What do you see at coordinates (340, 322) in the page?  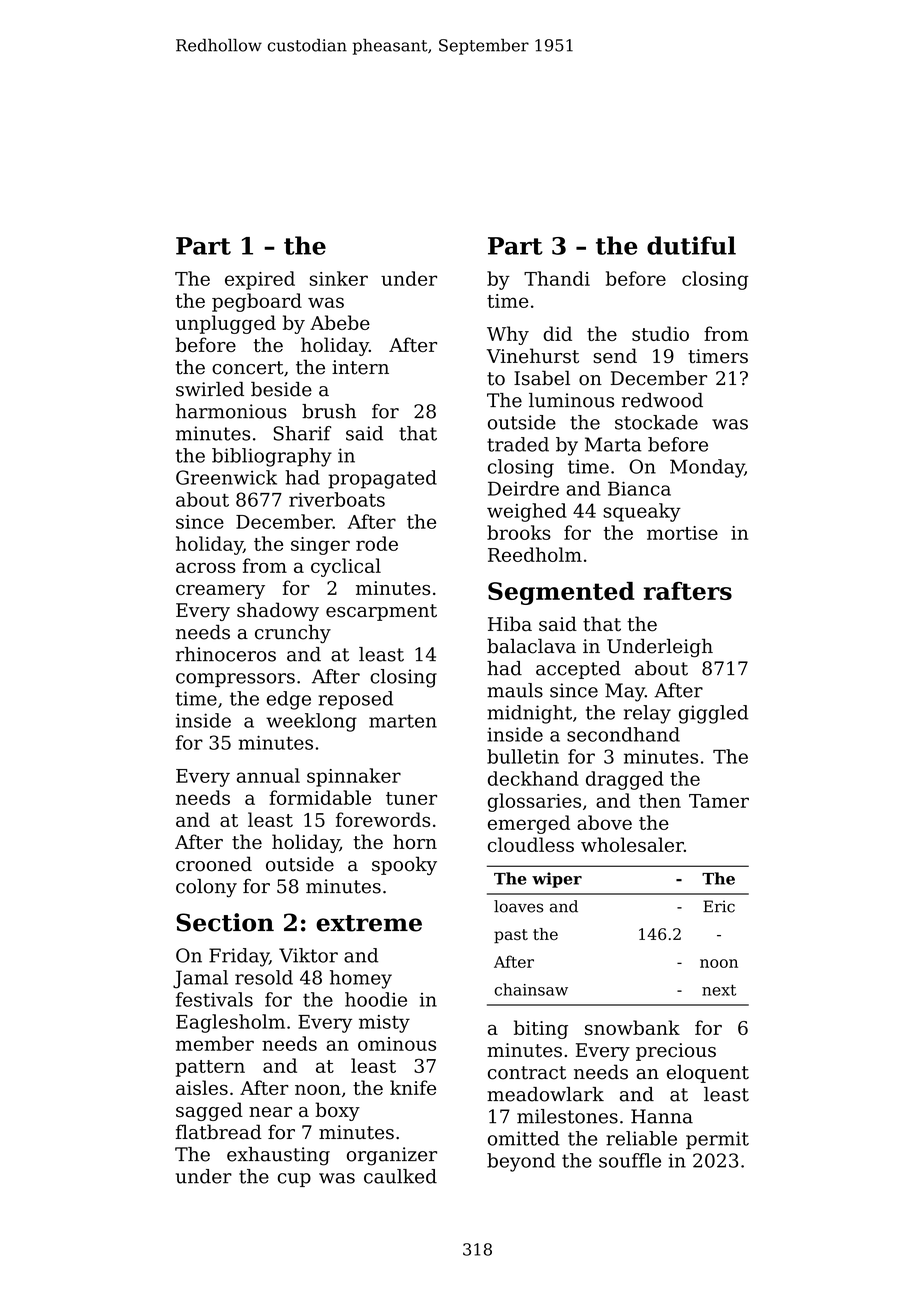 I see `Abebe` at bounding box center [340, 322].
